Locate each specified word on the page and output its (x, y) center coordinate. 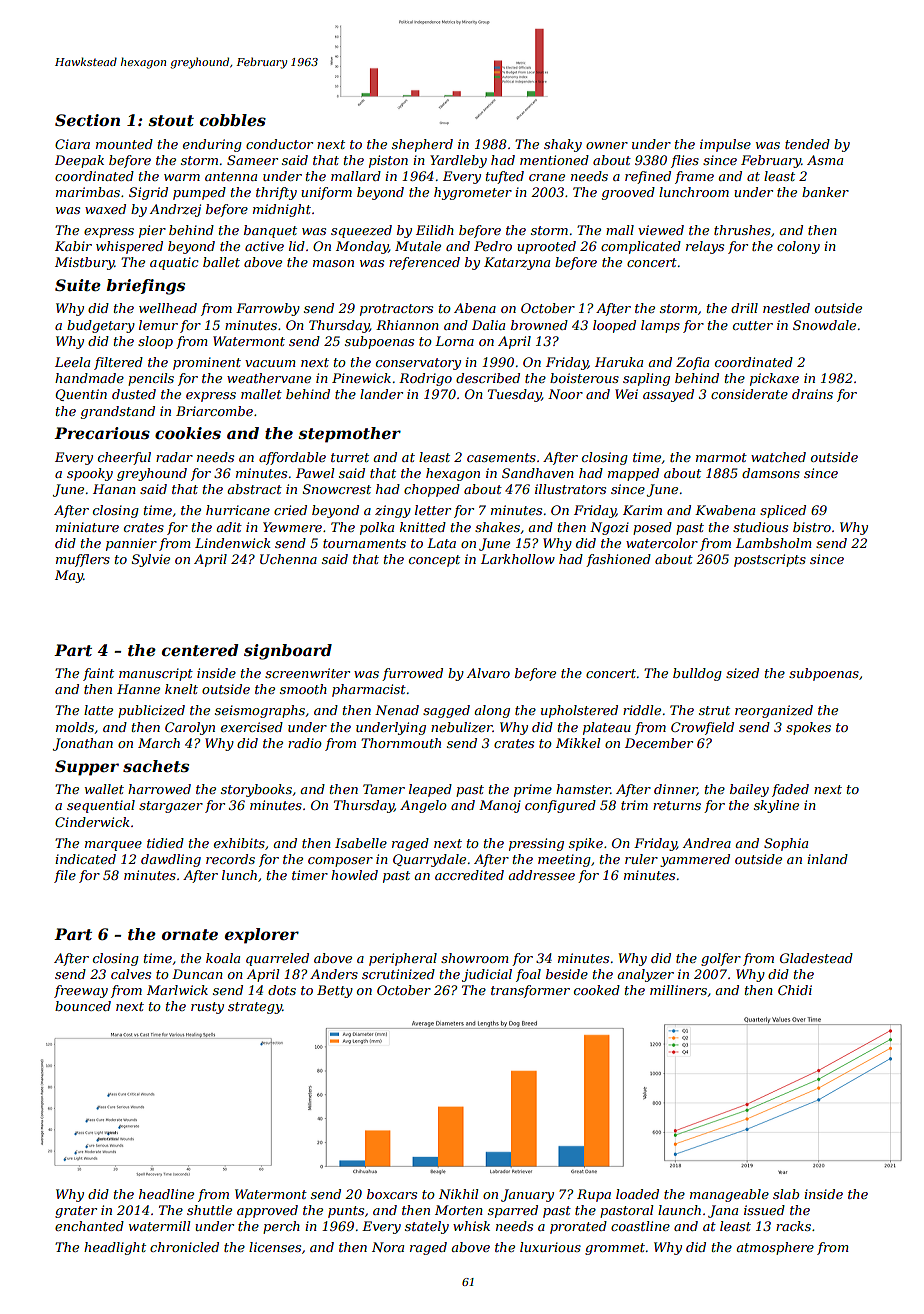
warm (182, 177)
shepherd (422, 145)
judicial (487, 975)
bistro (812, 527)
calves (131, 974)
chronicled (184, 1247)
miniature (87, 527)
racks (793, 1226)
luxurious (550, 1247)
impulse (725, 145)
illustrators (570, 489)
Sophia (786, 844)
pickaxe (774, 379)
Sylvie (151, 560)
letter (433, 510)
